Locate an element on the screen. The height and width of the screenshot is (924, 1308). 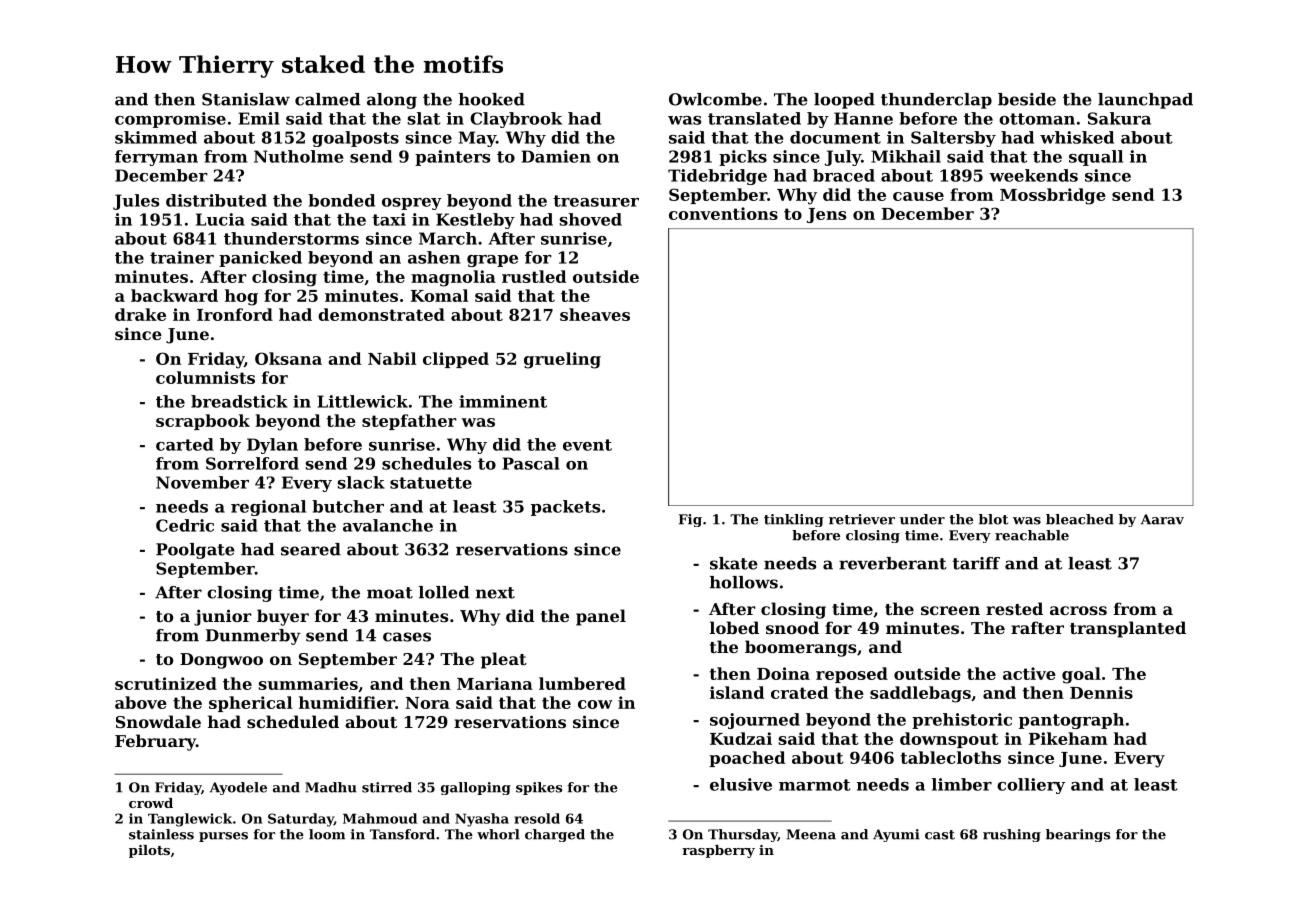
Lucia is located at coordinates (220, 219).
